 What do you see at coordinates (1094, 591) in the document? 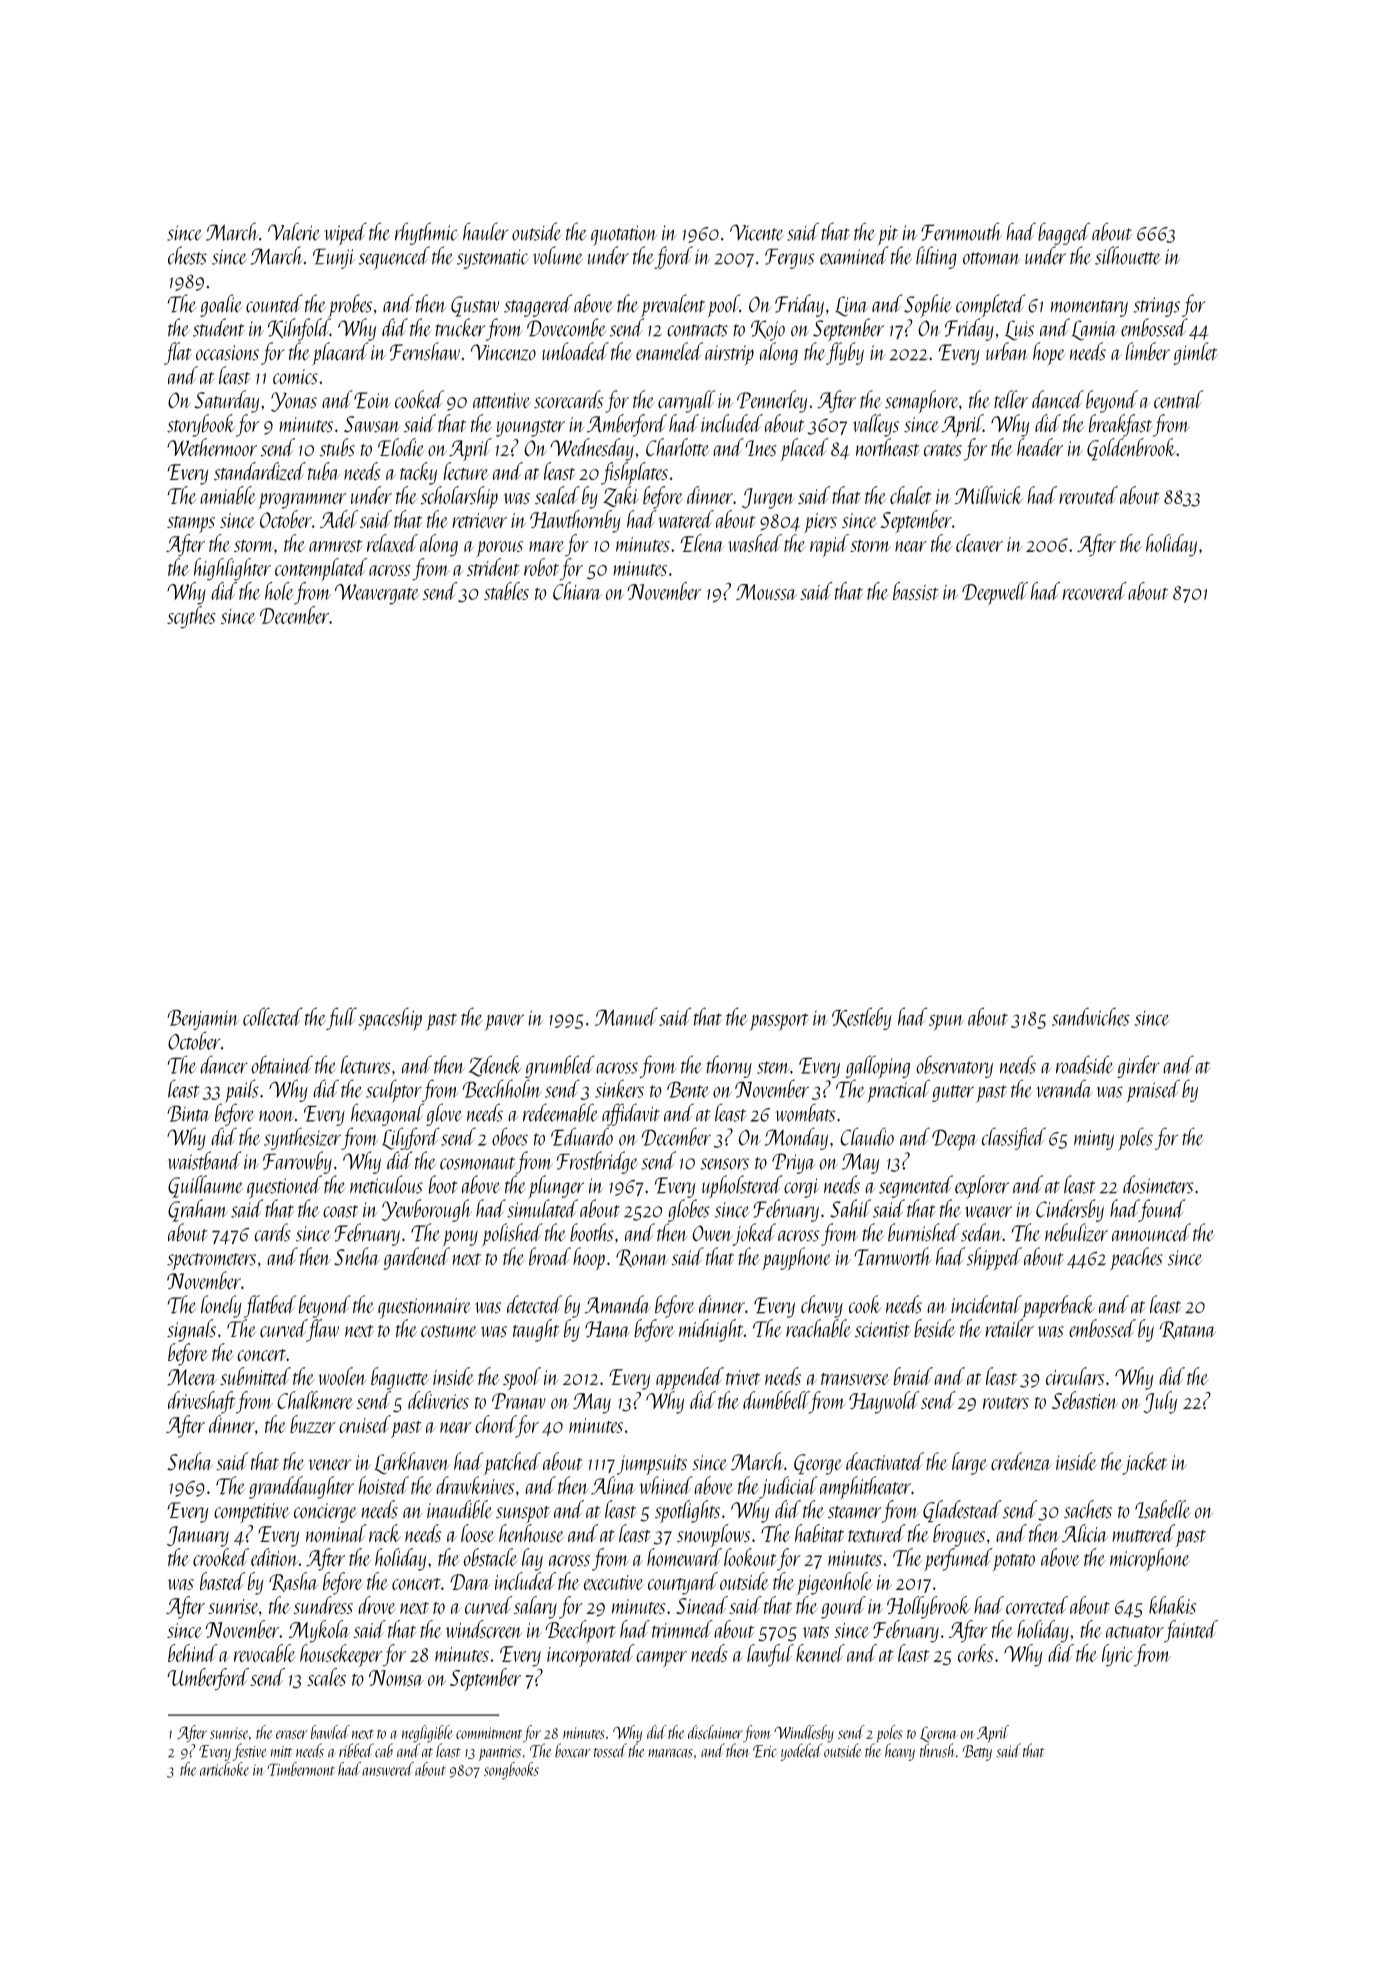
I see `recovered` at bounding box center [1094, 591].
